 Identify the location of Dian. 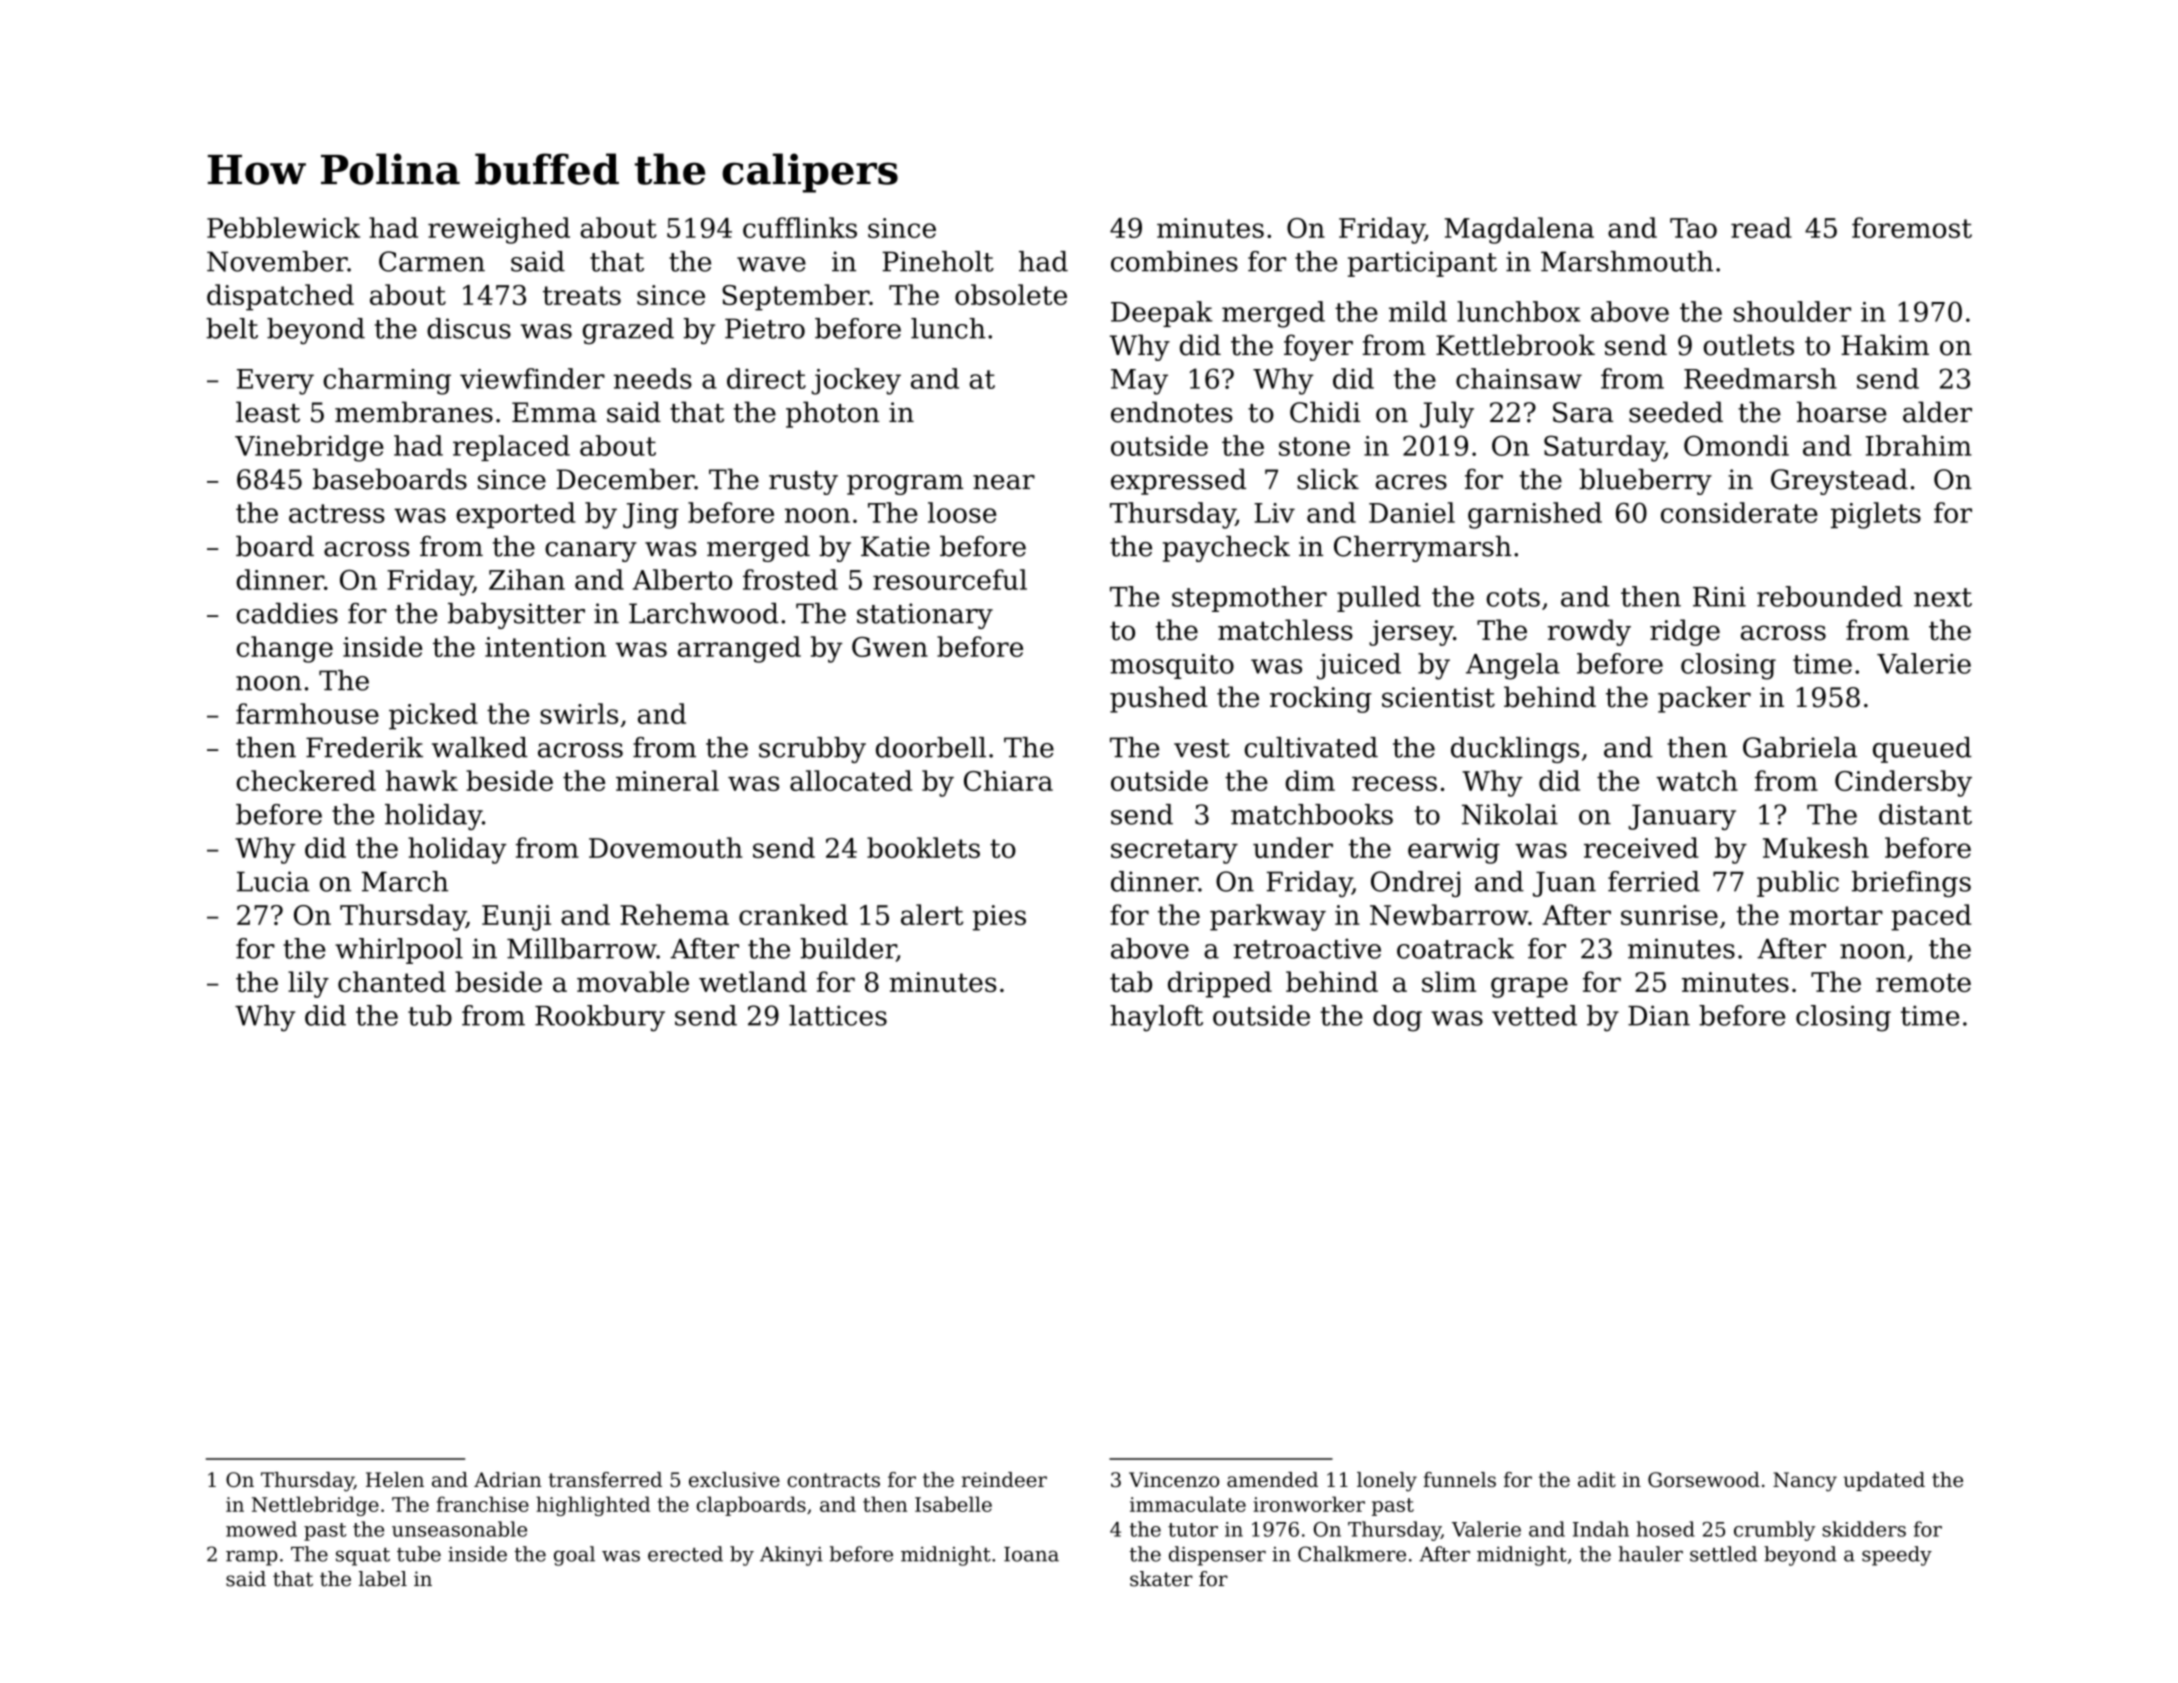
(1659, 1015).
